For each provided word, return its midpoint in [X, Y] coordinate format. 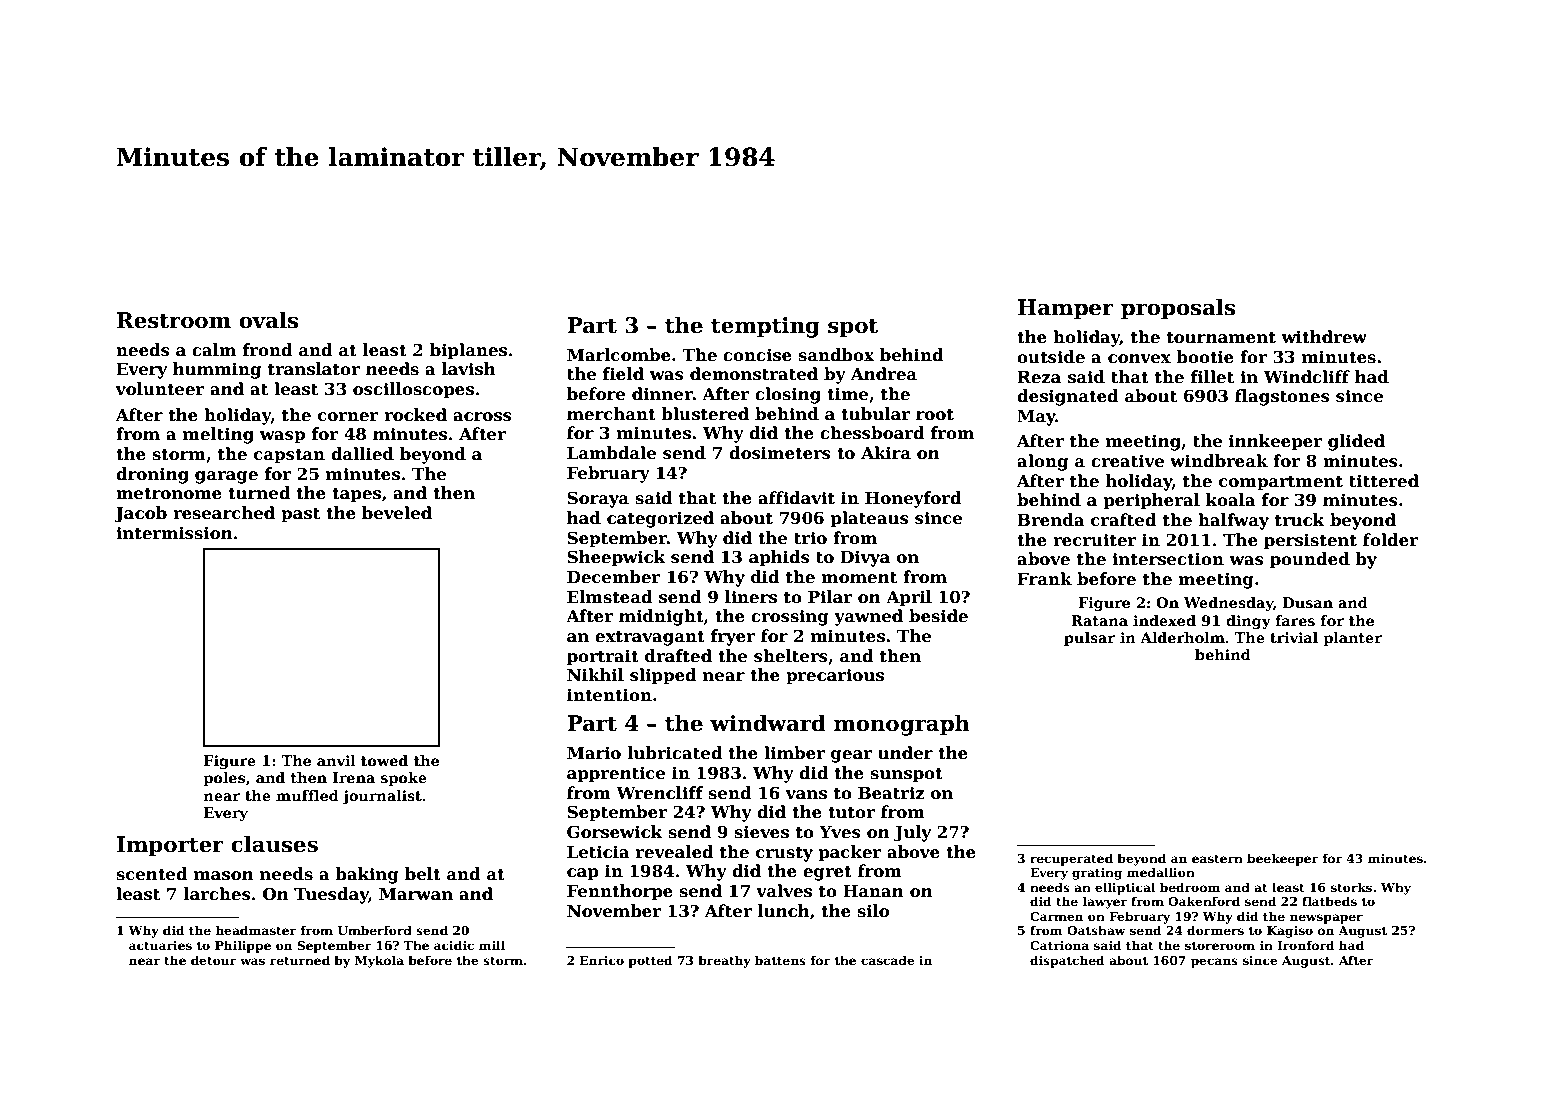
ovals [268, 320]
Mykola [379, 961]
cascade [888, 960]
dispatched [1067, 961]
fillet [1212, 377]
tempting [765, 327]
